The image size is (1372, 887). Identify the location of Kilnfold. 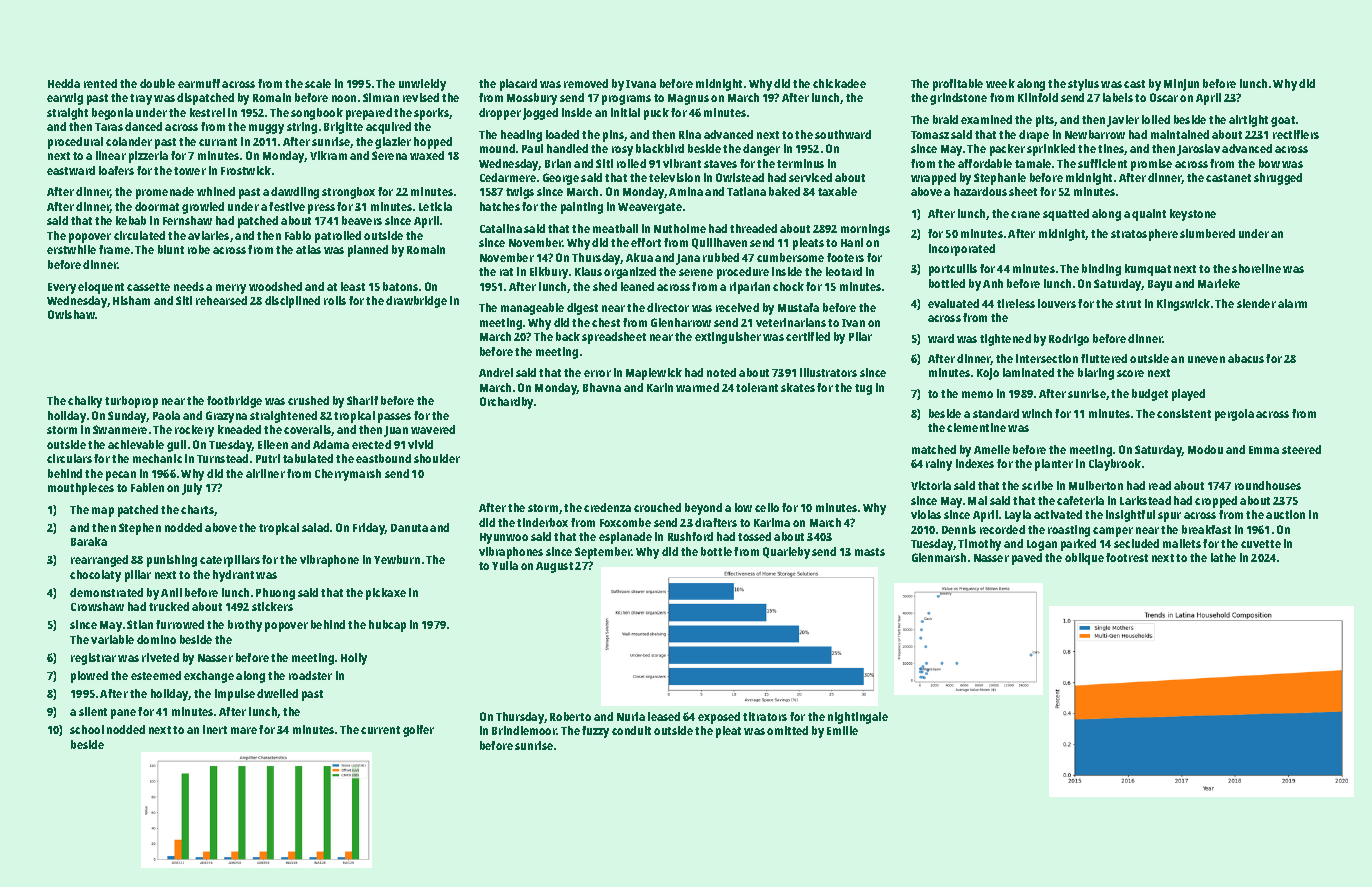
(1038, 97).
